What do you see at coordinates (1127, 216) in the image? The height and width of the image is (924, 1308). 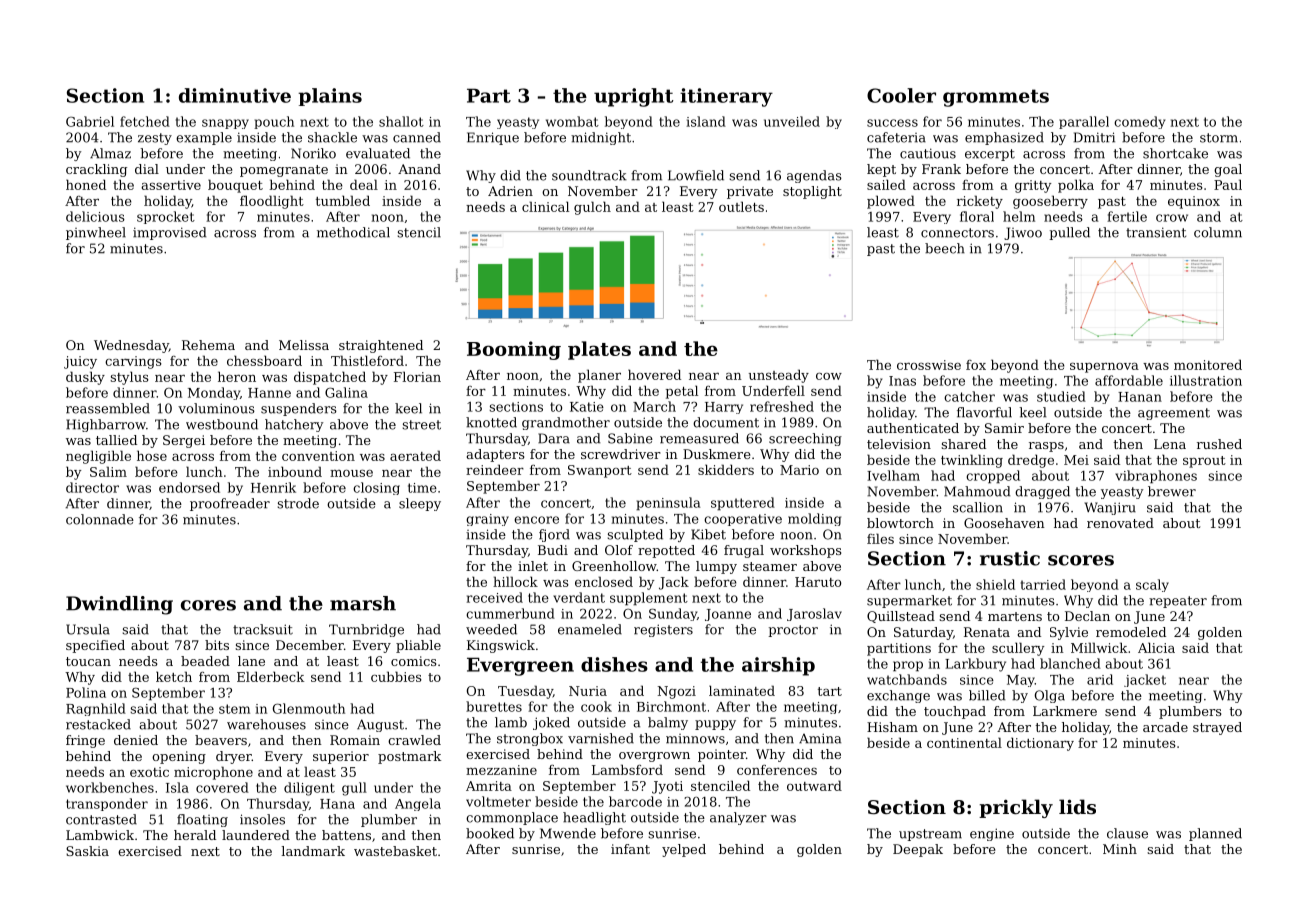 I see `fertile` at bounding box center [1127, 216].
